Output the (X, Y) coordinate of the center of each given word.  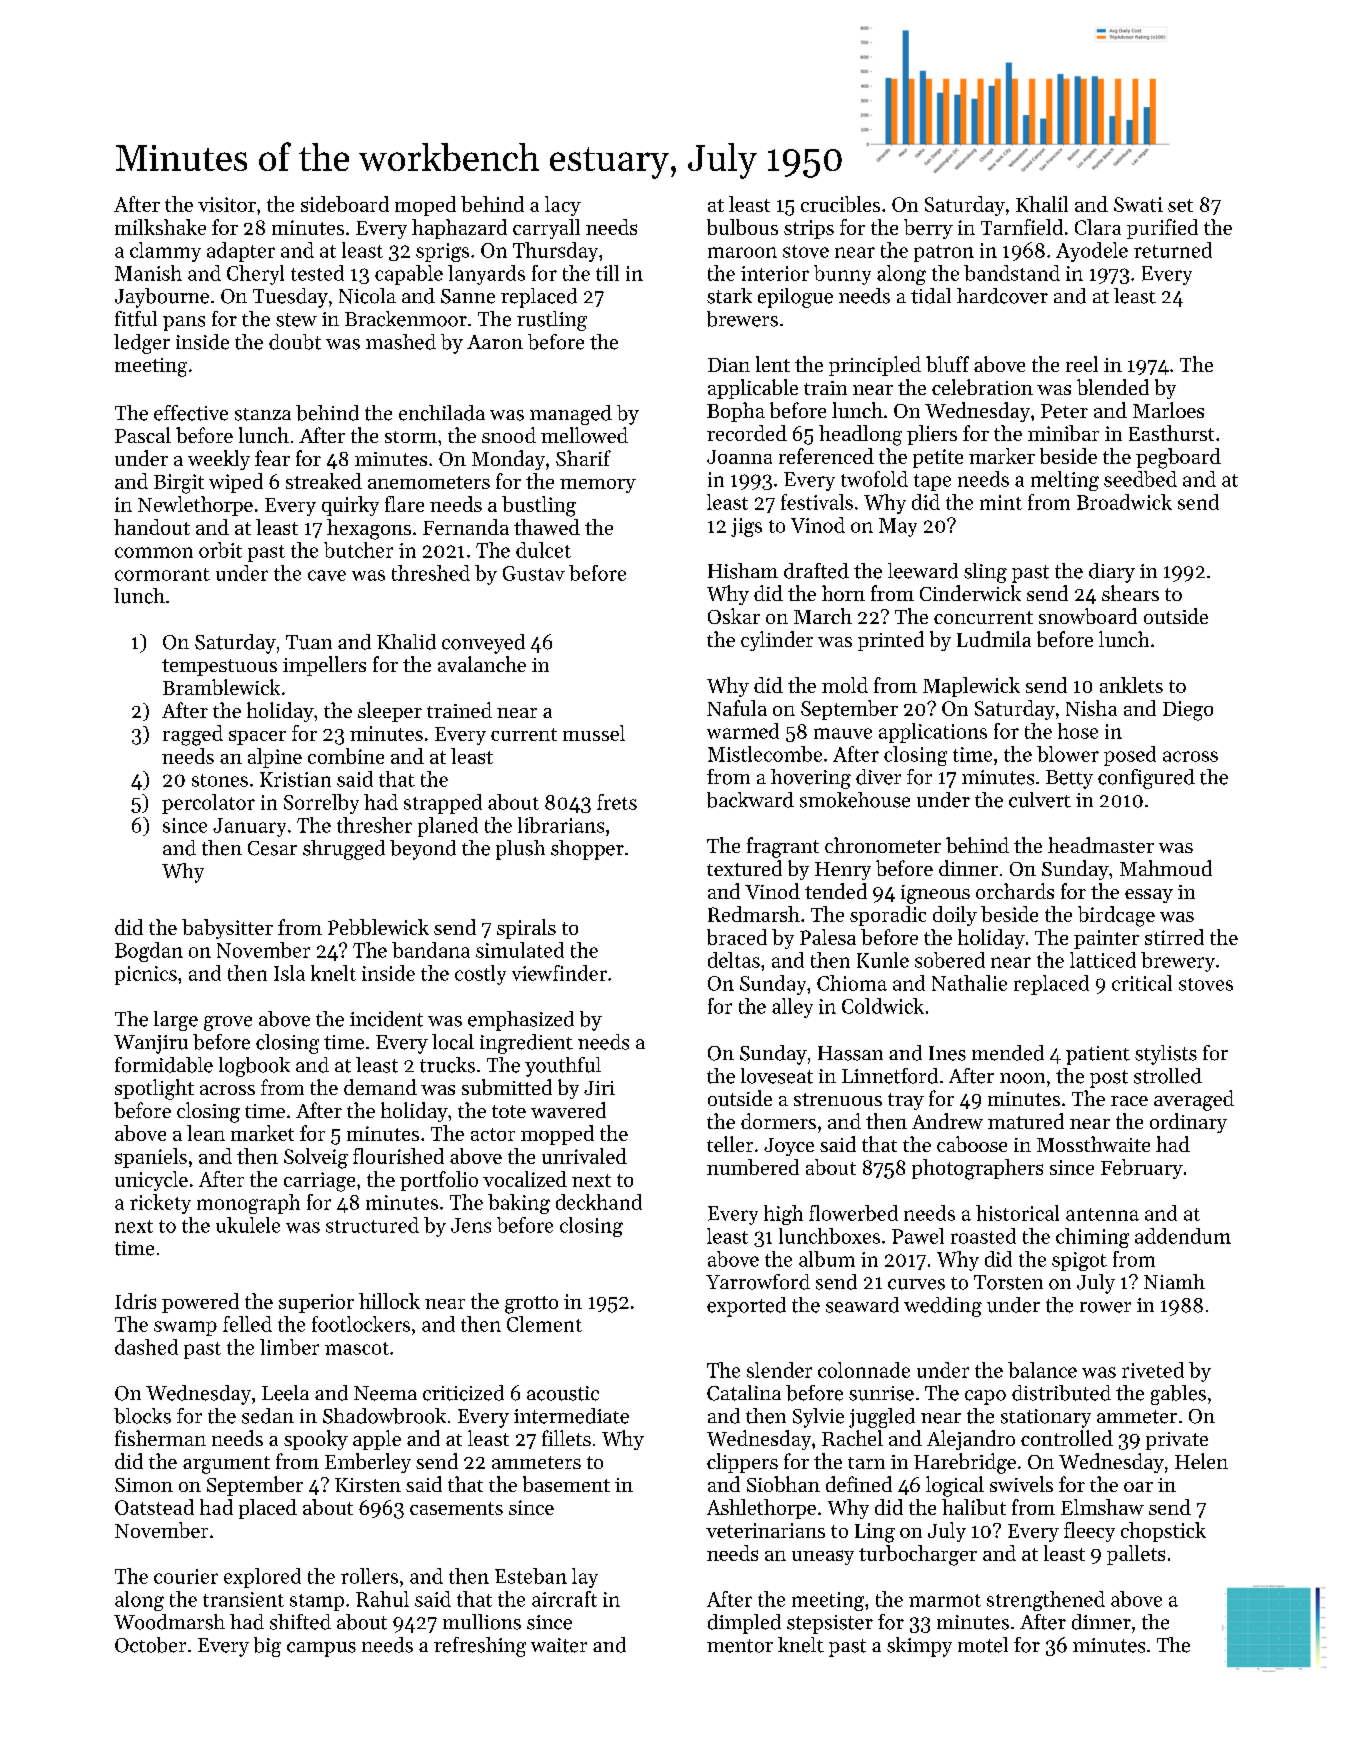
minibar (1063, 433)
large (176, 1021)
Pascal (143, 435)
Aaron (495, 342)
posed (1130, 756)
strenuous (838, 1099)
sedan (268, 1416)
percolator (208, 804)
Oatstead (154, 1507)
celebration (982, 387)
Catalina (744, 1393)
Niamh (1174, 1281)
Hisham (743, 571)
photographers (977, 1169)
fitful (136, 319)
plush (520, 850)
